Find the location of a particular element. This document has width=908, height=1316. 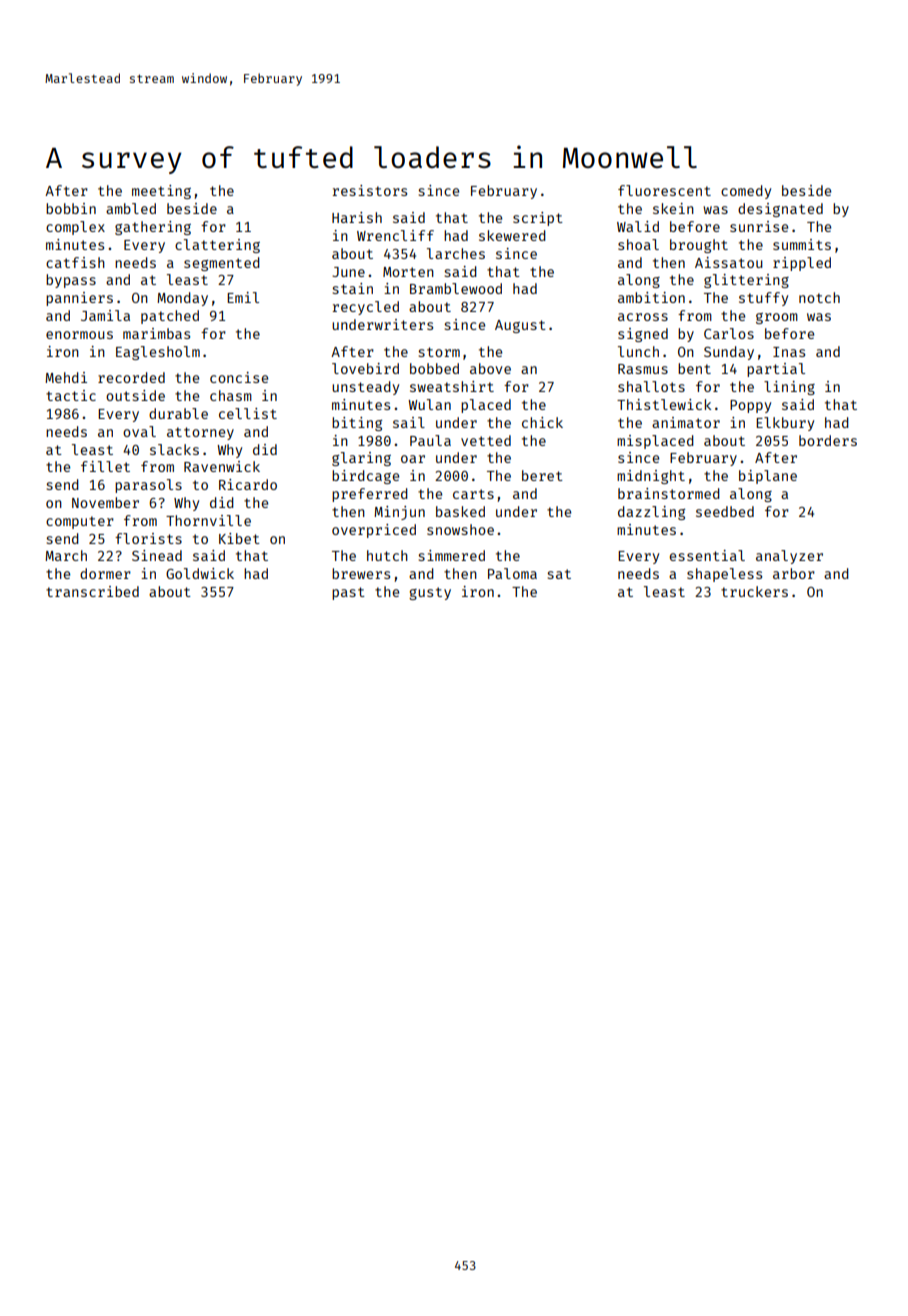

resistors is located at coordinates (369, 190).
